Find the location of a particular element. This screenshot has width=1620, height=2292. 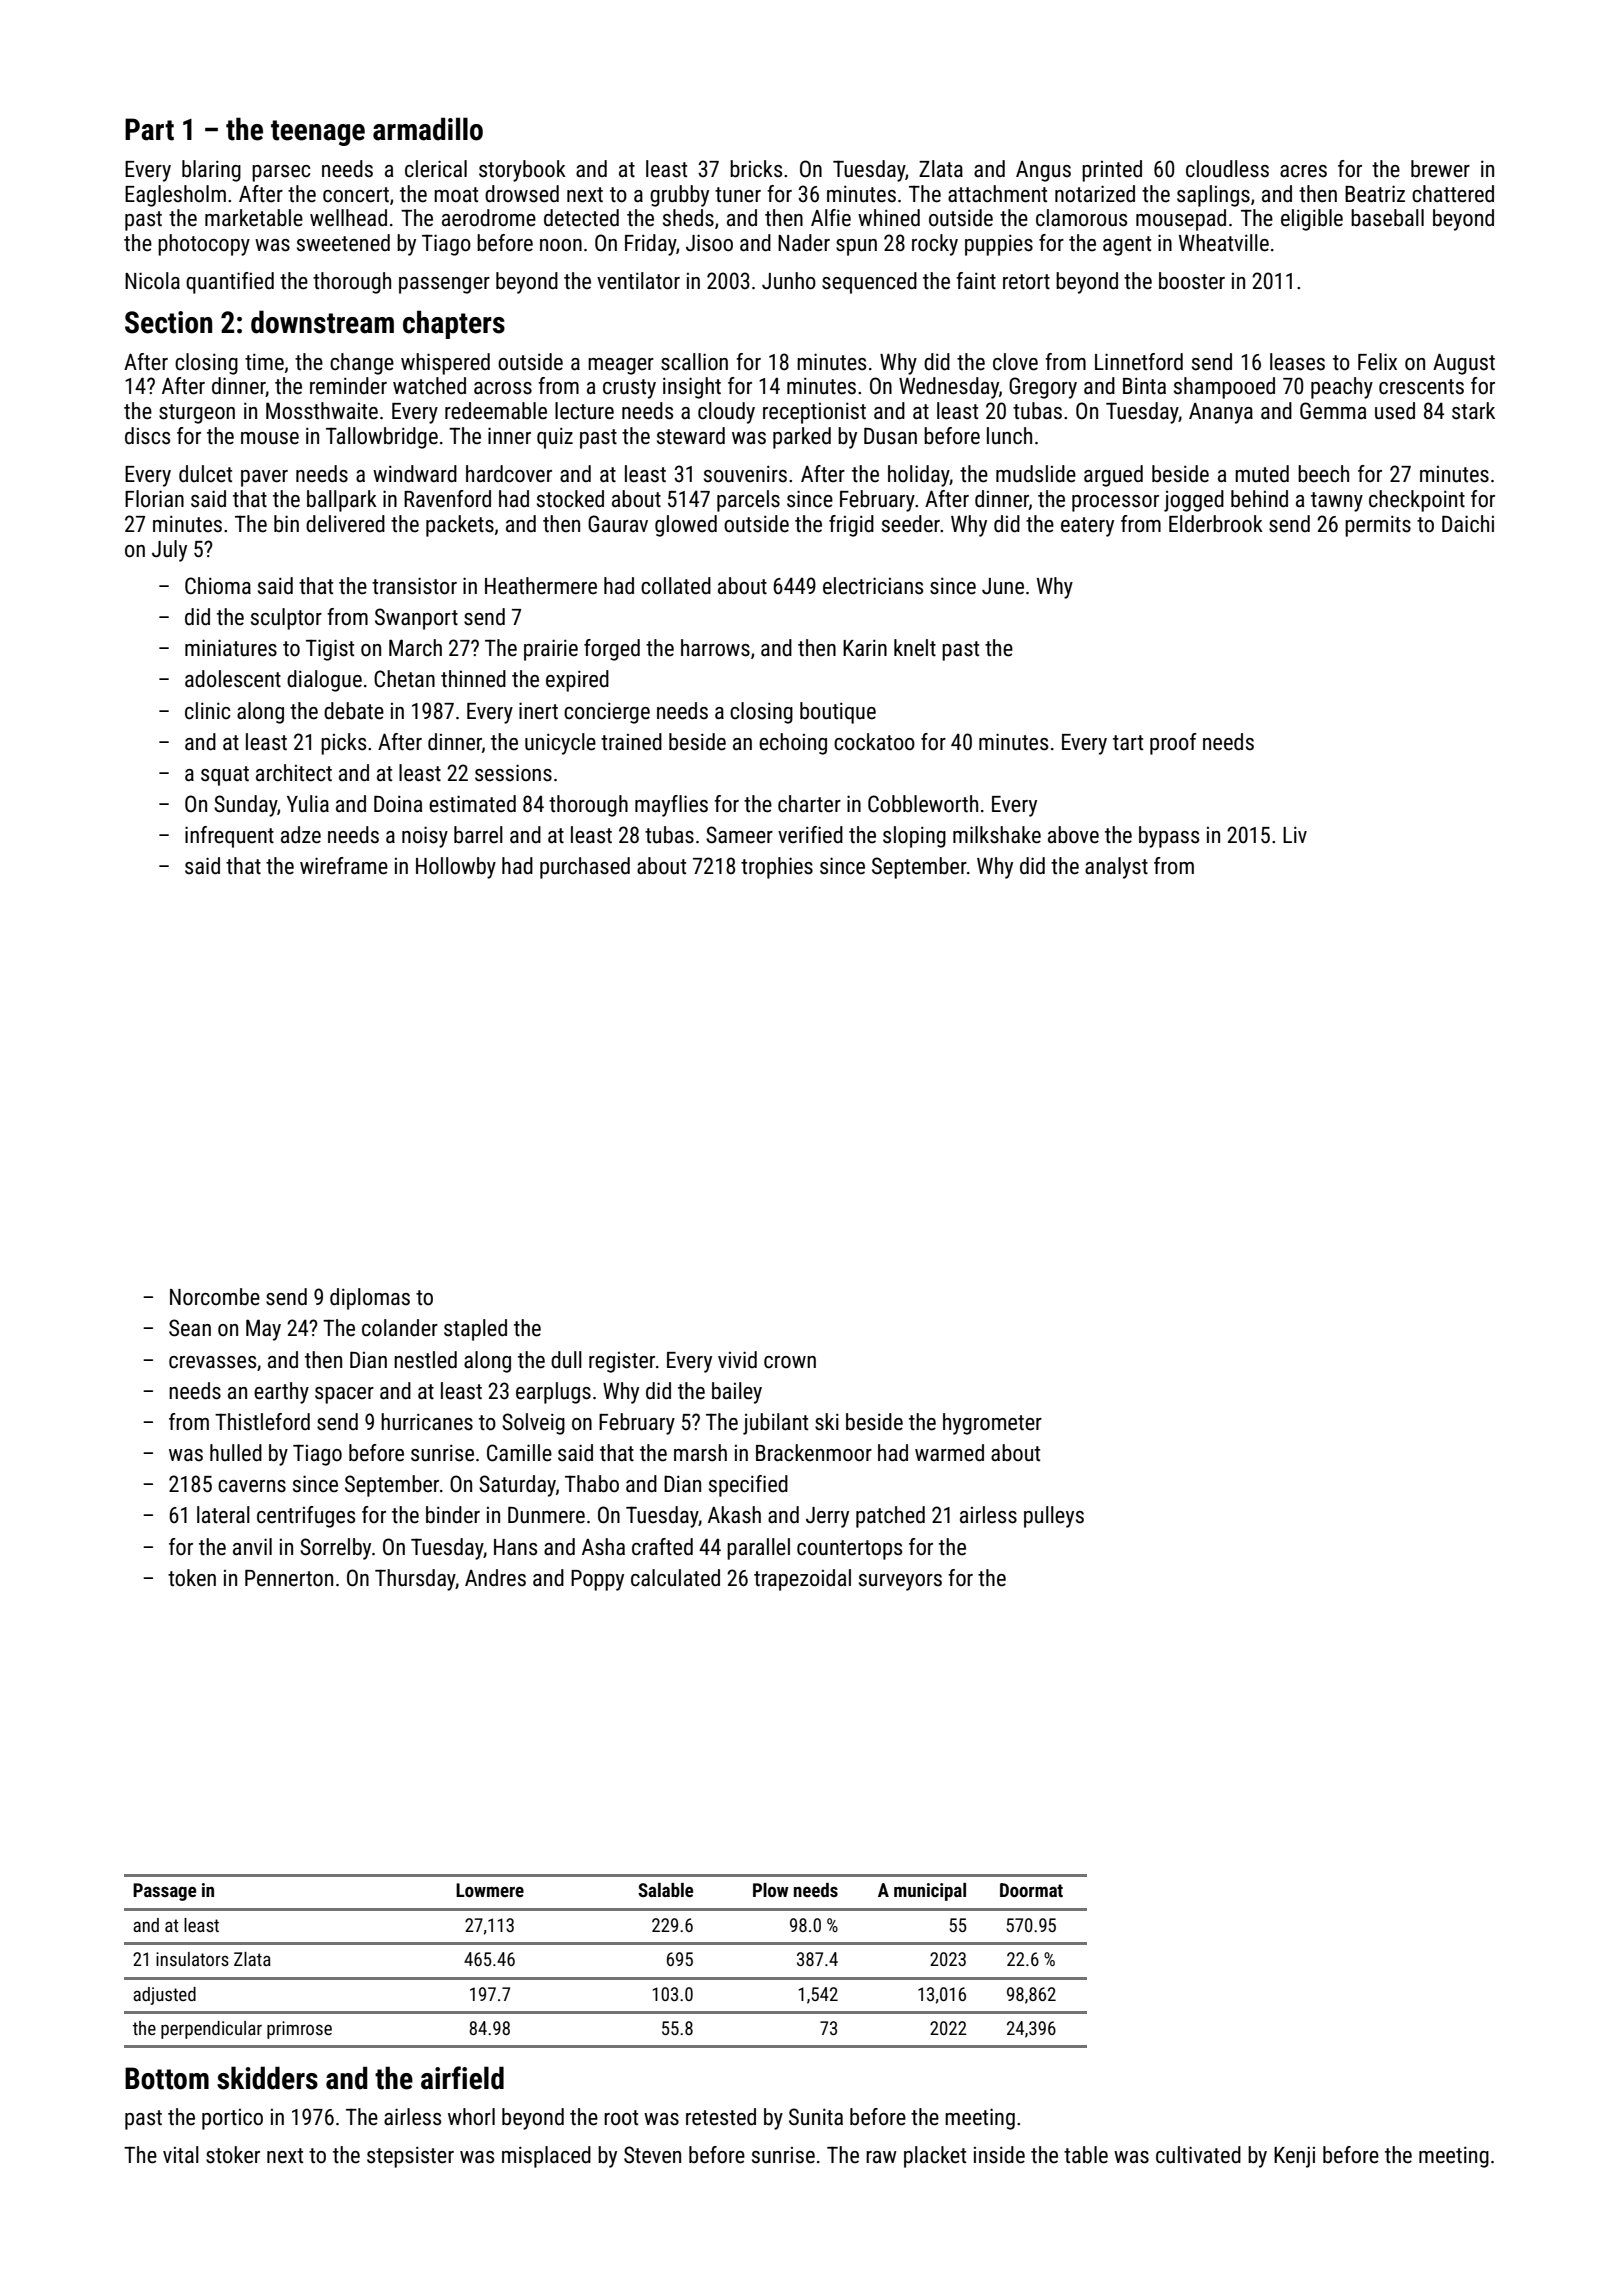

Wheatville is located at coordinates (1224, 243).
